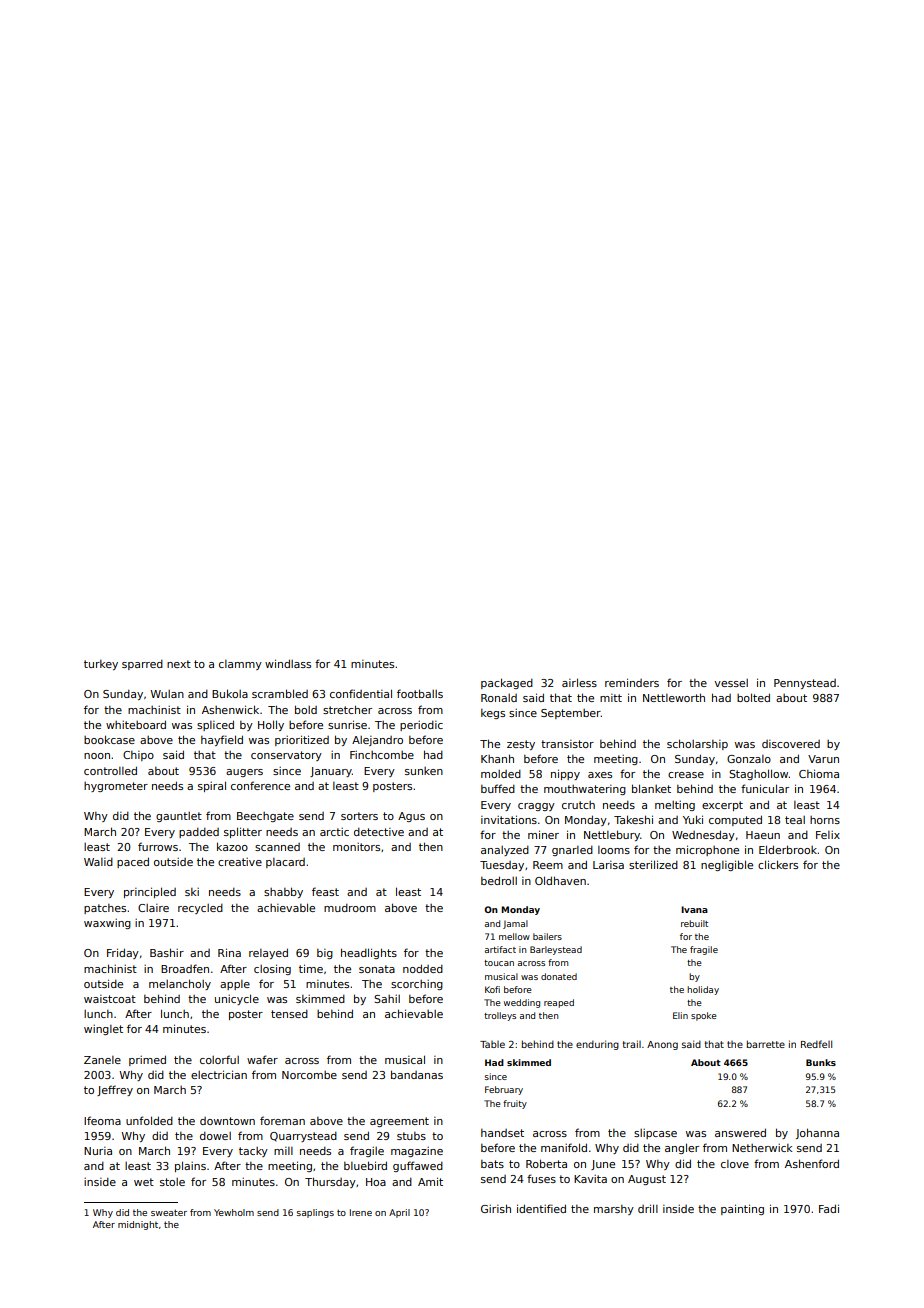 This screenshot has height=1308, width=924. Describe the element at coordinates (499, 698) in the screenshot. I see `Ronald` at that location.
